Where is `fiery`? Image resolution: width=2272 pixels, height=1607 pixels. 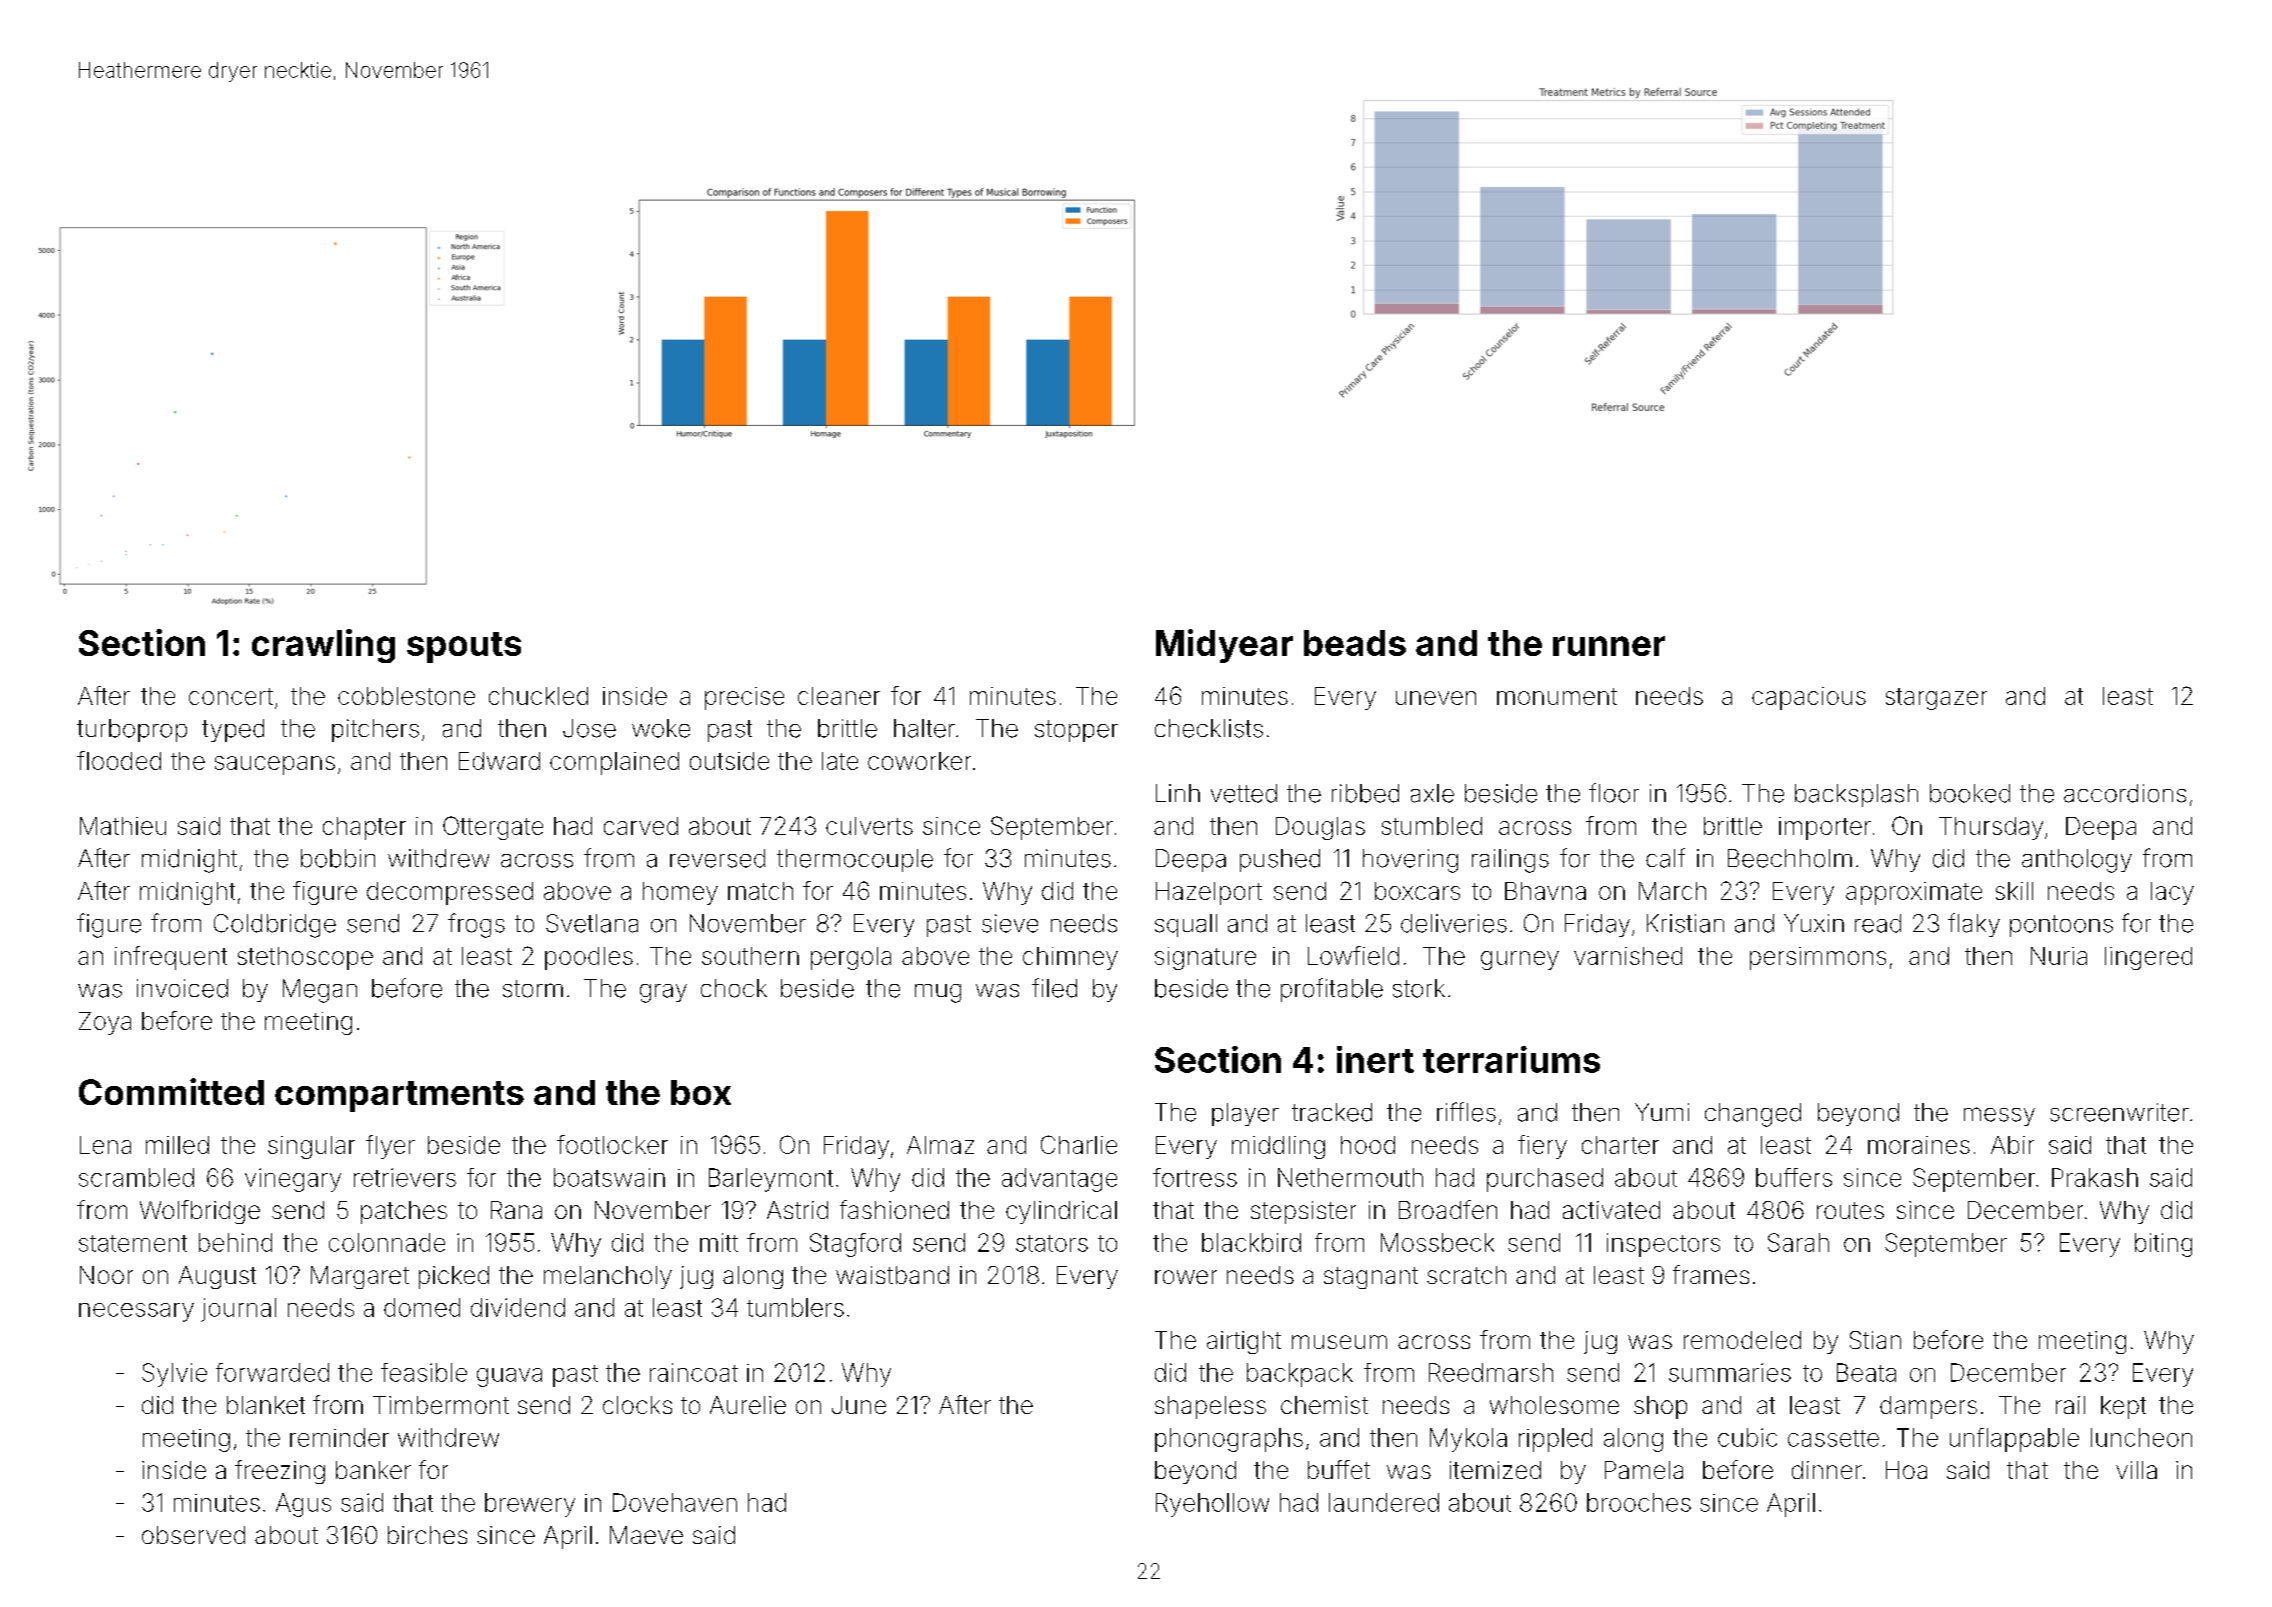 fiery is located at coordinates (1542, 1147).
